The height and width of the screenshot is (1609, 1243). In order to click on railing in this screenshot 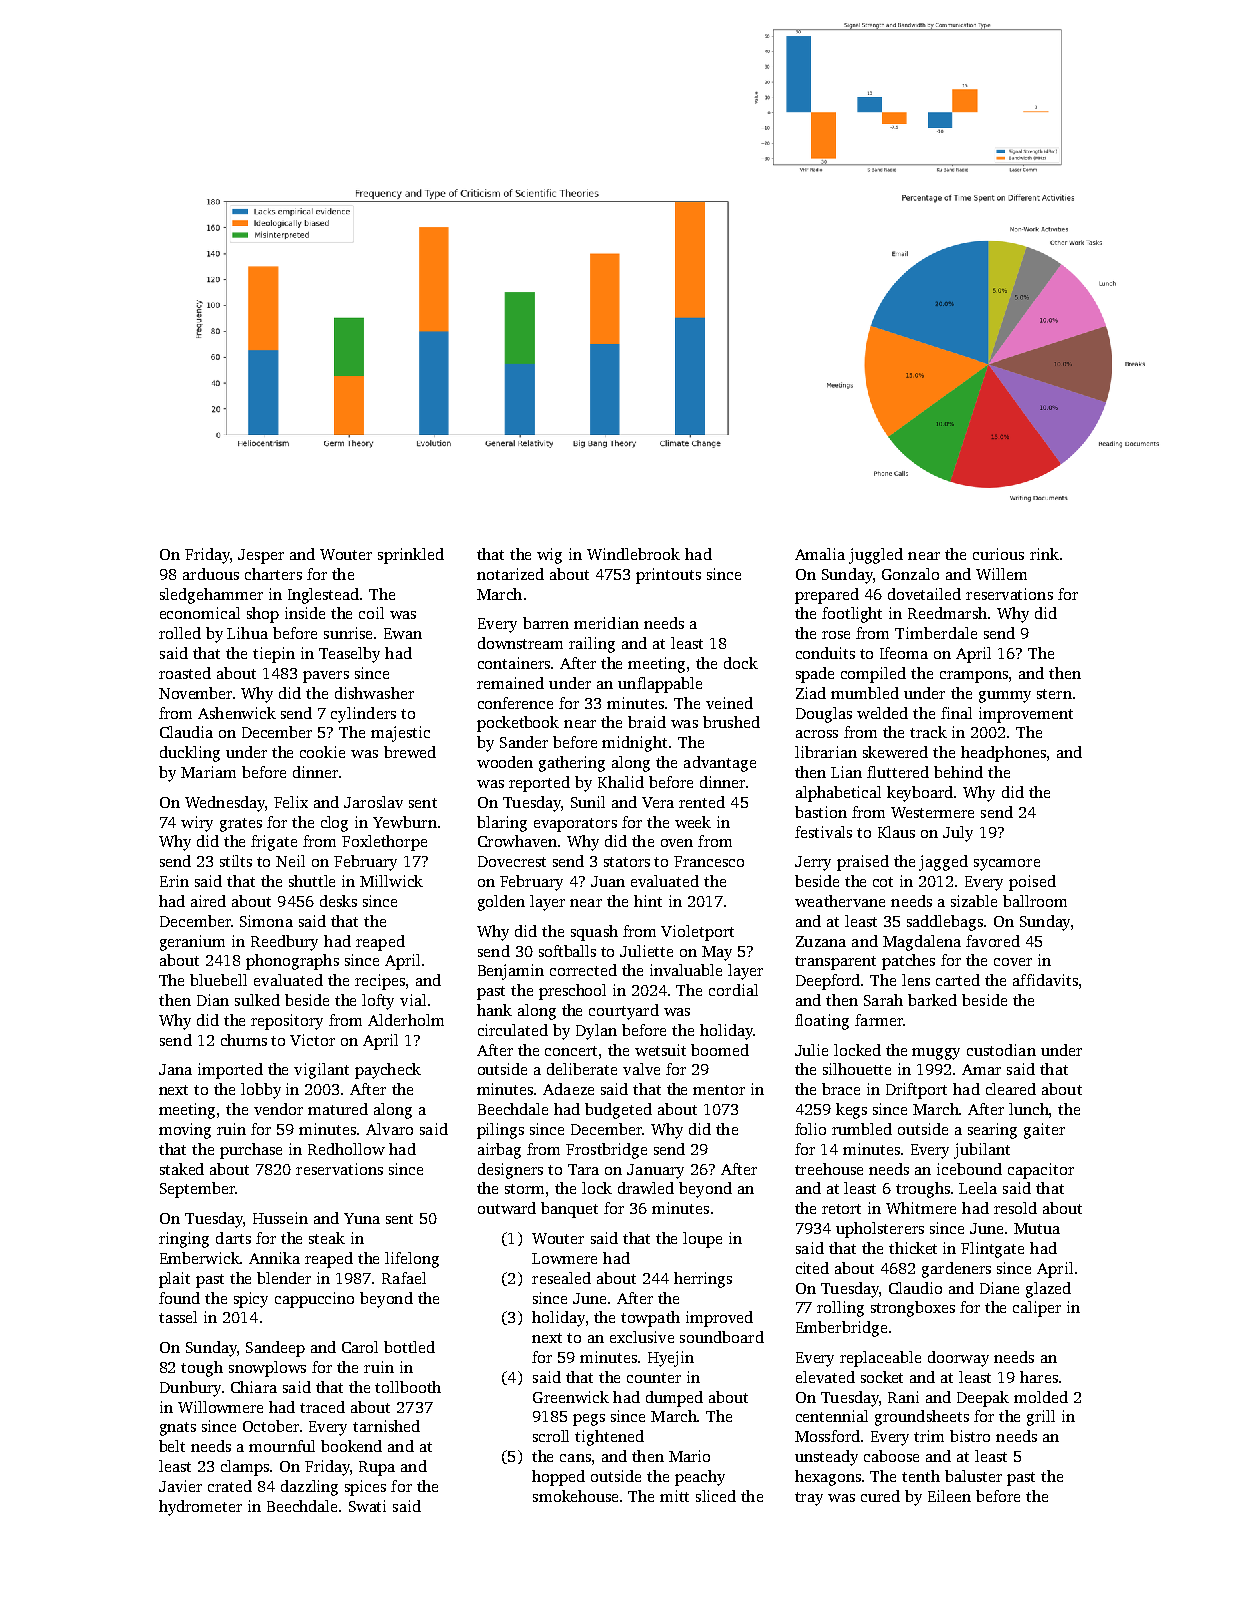, I will do `click(592, 645)`.
